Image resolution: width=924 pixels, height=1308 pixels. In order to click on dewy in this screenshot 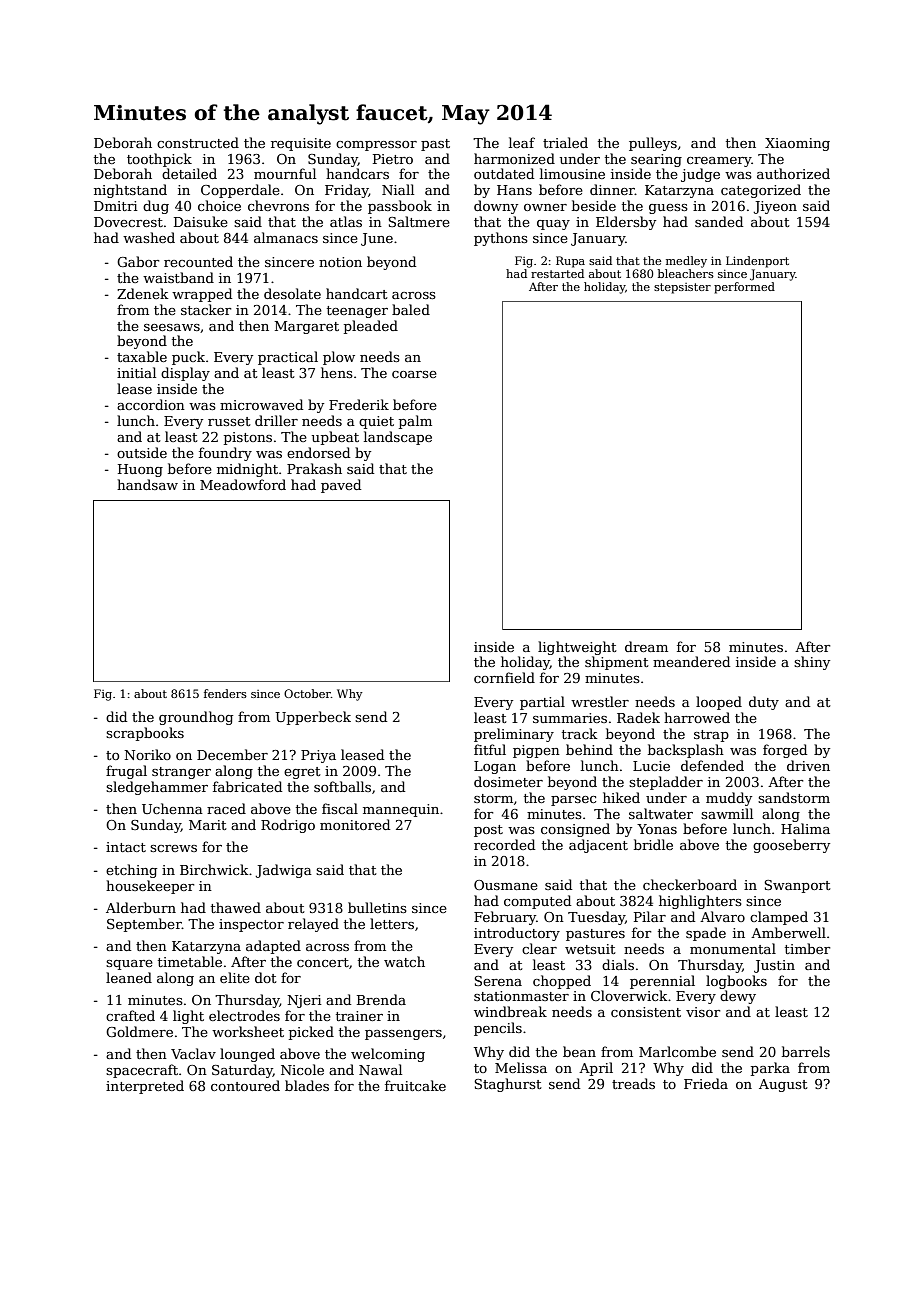, I will do `click(738, 997)`.
